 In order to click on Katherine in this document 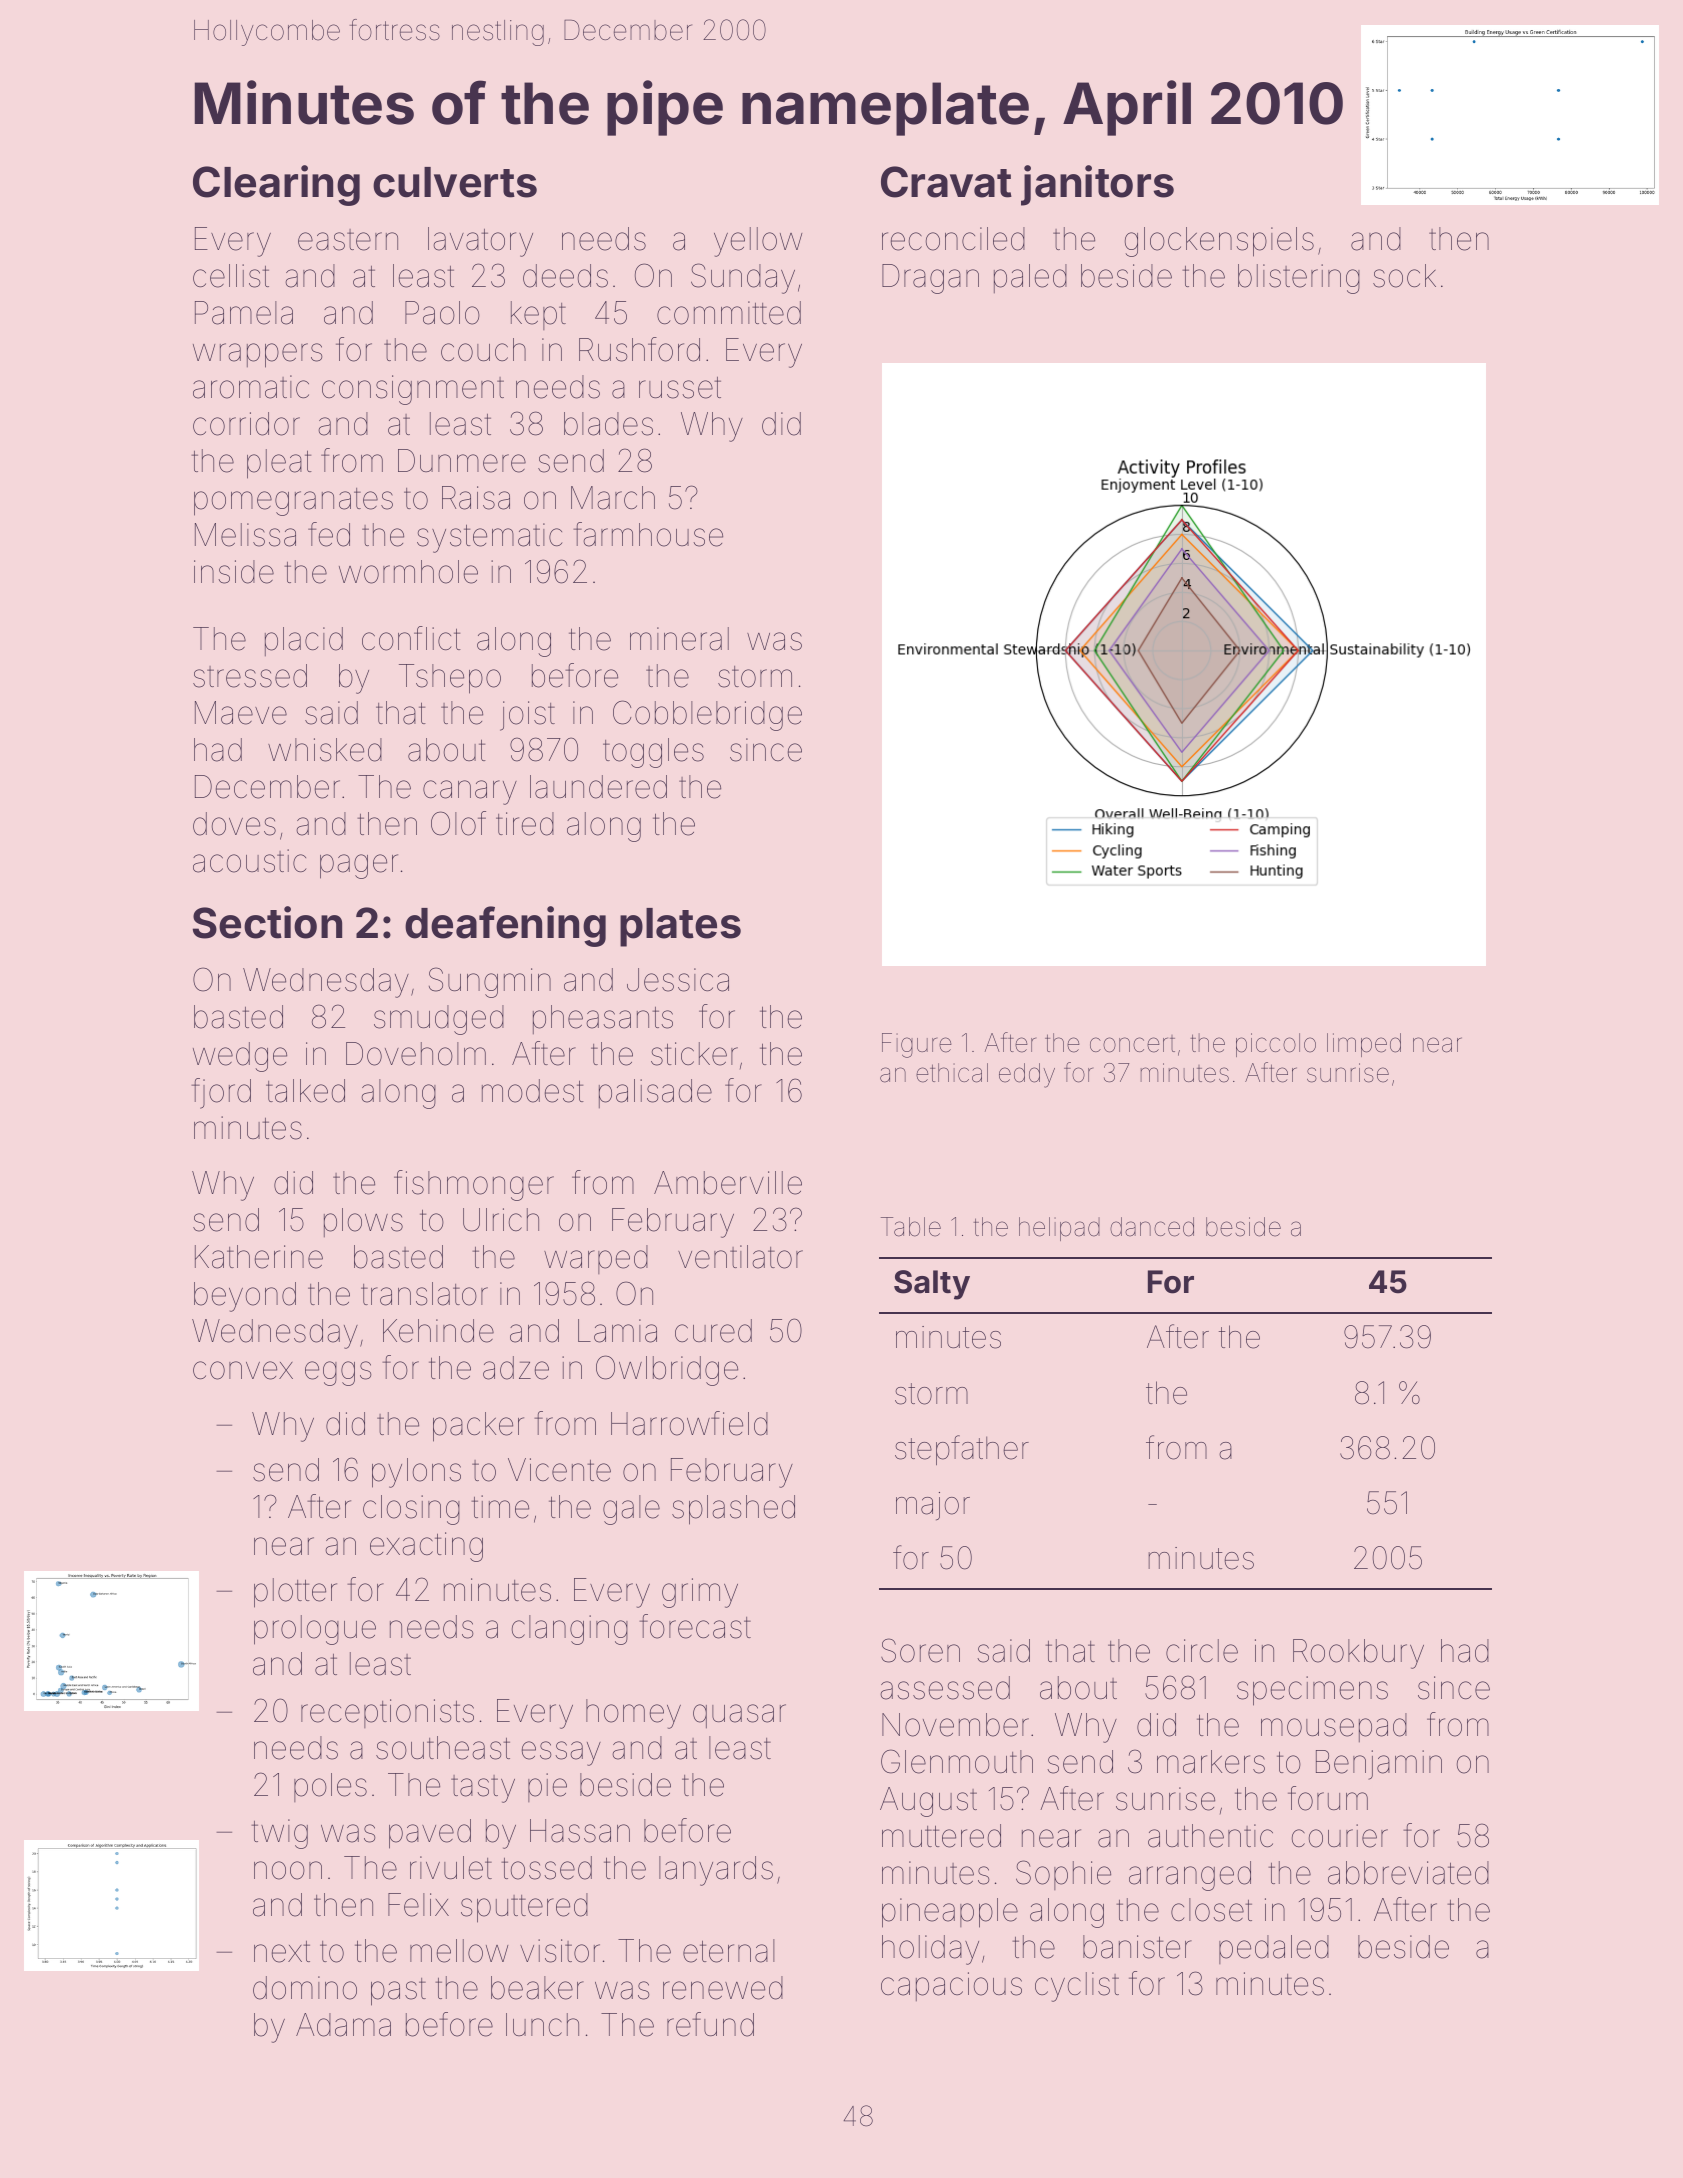, I will do `click(259, 1257)`.
